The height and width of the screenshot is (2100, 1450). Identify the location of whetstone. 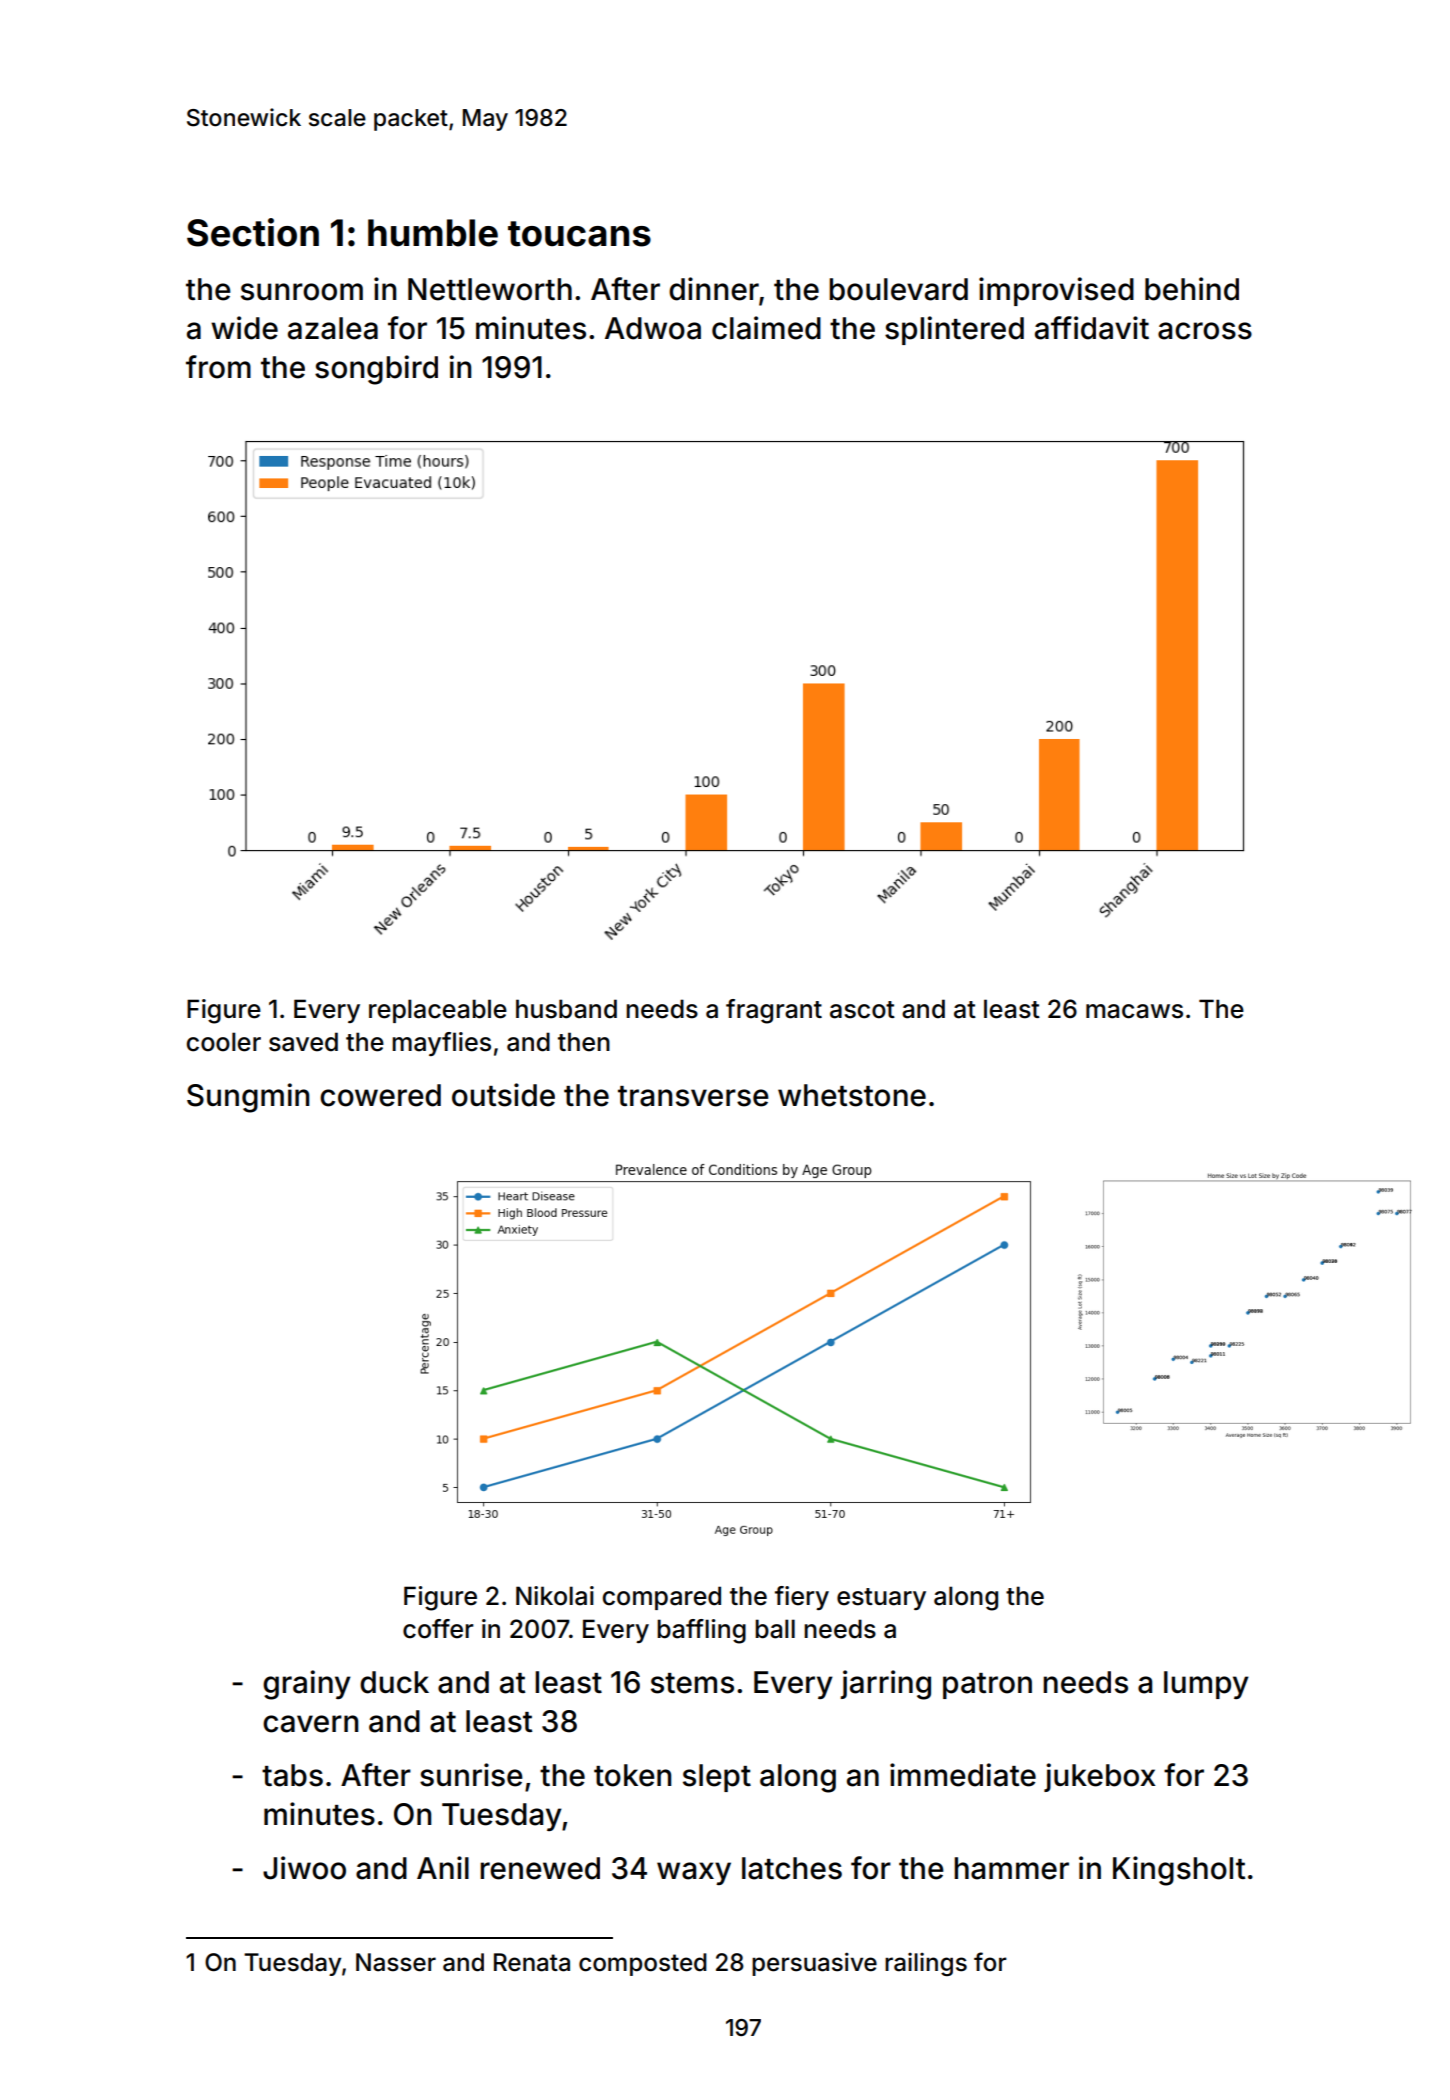
(852, 1095).
